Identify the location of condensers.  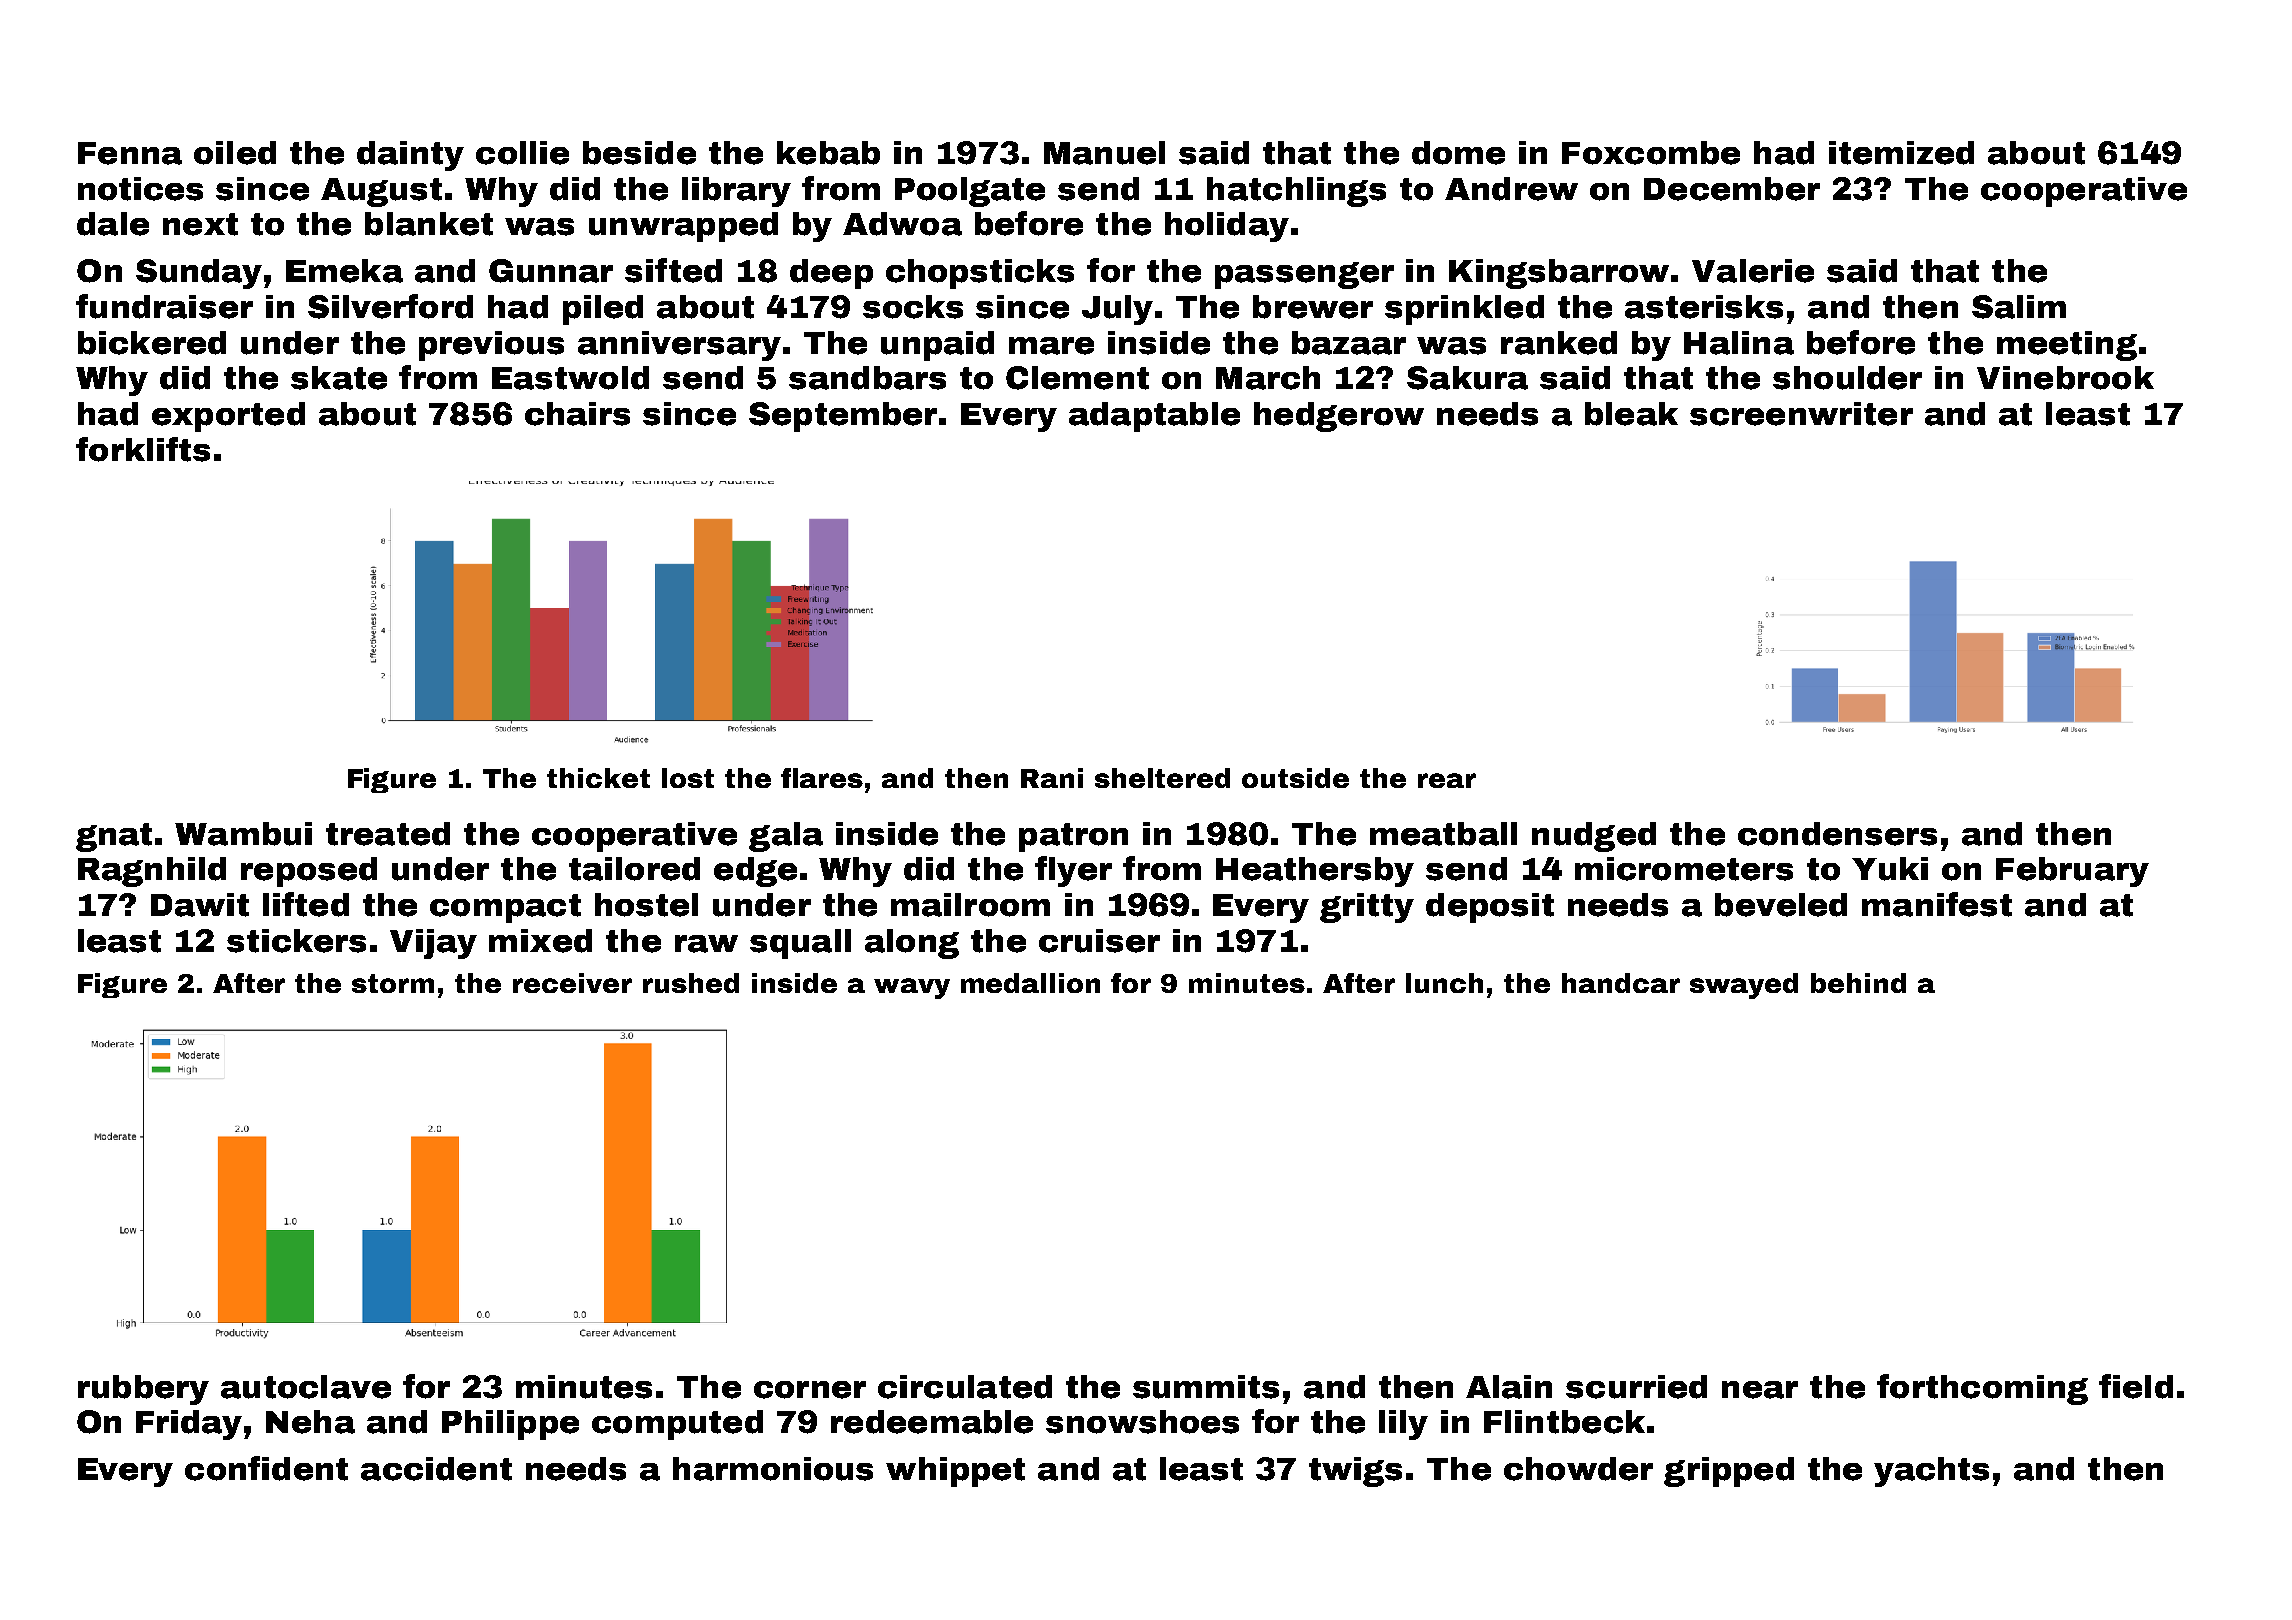
(1837, 834).
